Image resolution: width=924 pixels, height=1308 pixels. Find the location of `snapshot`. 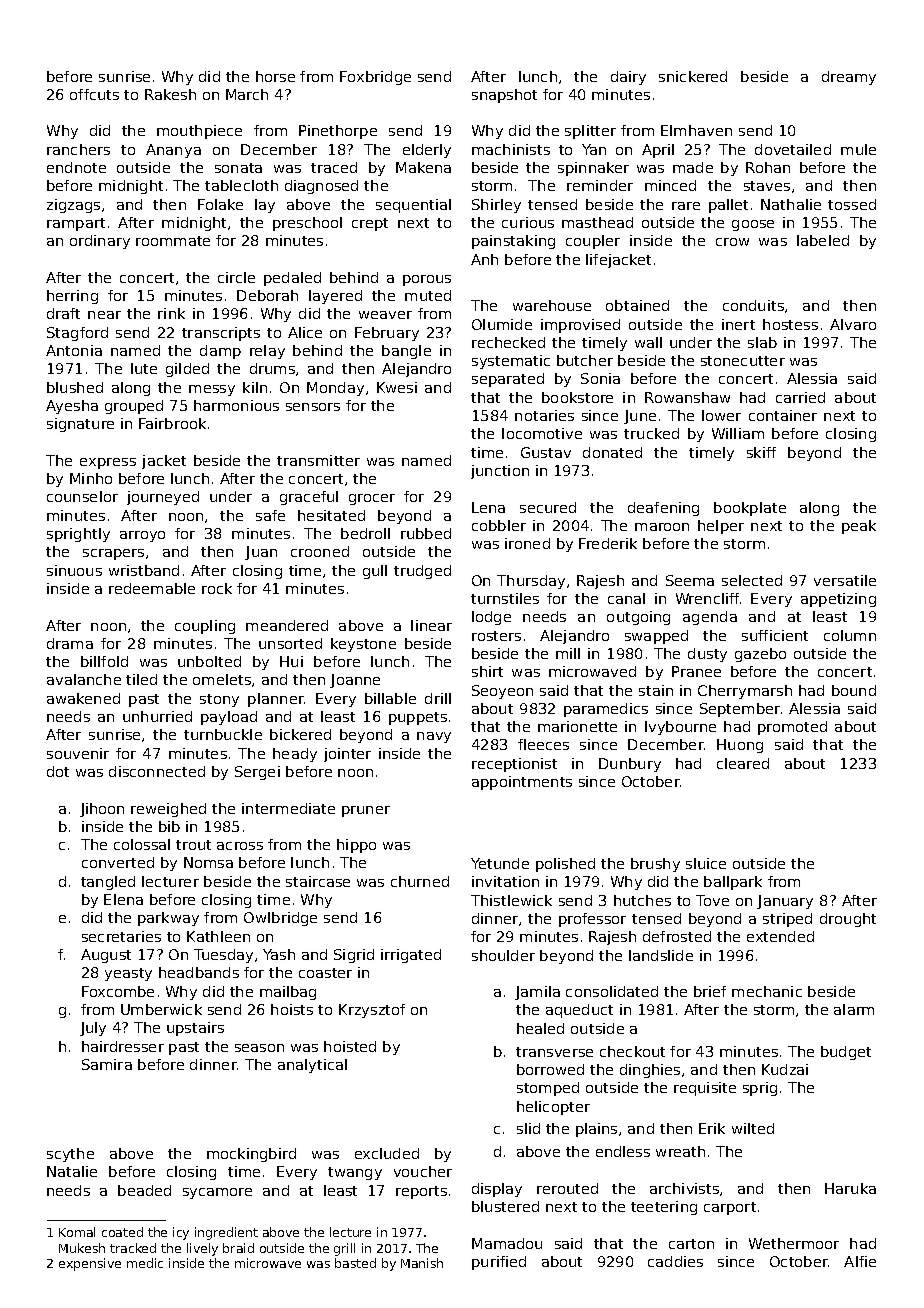

snapshot is located at coordinates (504, 96).
